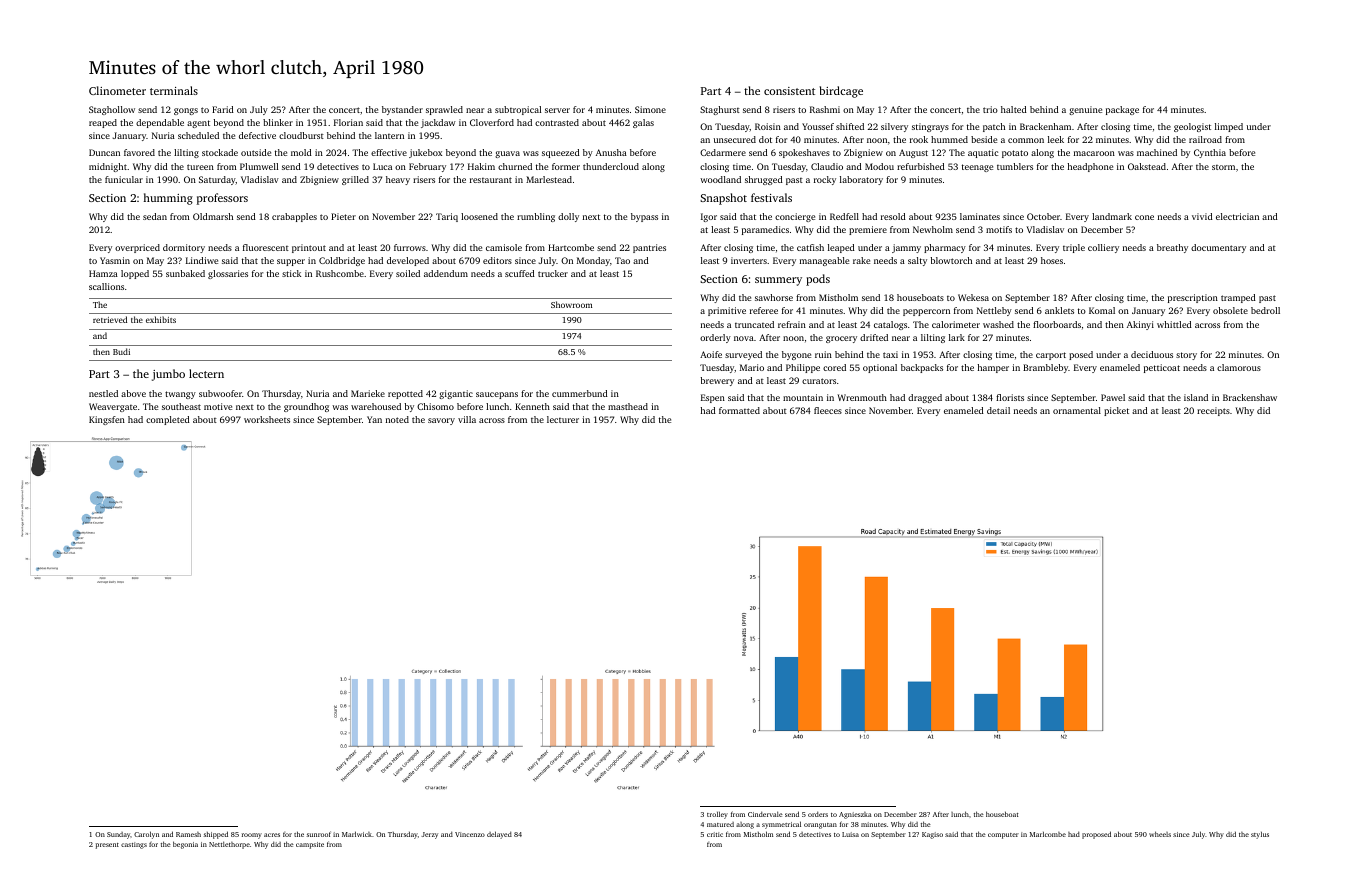 The width and height of the page is (1372, 887). What do you see at coordinates (117, 90) in the page?
I see `Clinometer` at bounding box center [117, 90].
